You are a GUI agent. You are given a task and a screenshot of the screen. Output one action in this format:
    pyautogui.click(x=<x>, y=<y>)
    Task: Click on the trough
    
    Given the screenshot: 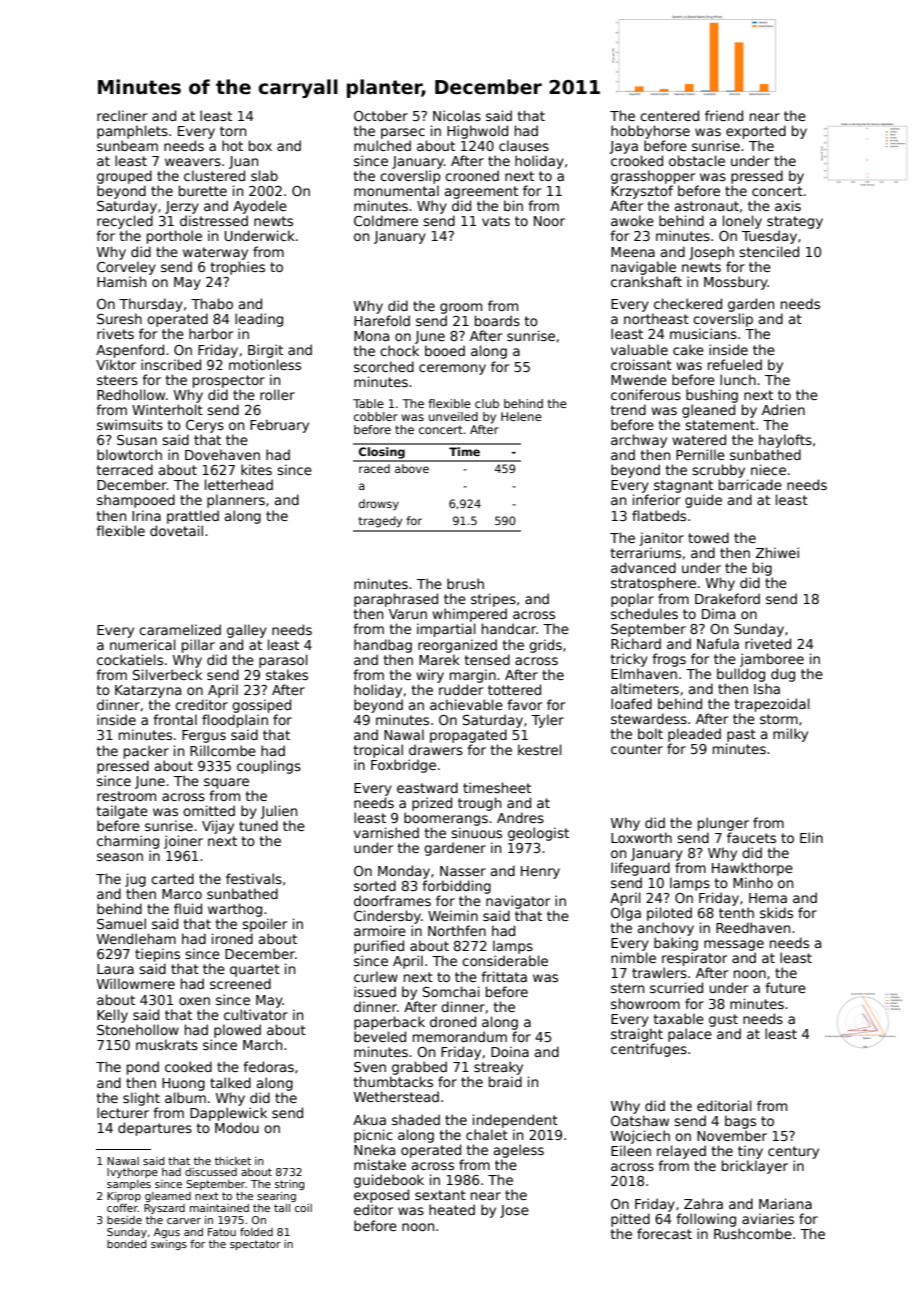 What is the action you would take?
    pyautogui.click(x=479, y=804)
